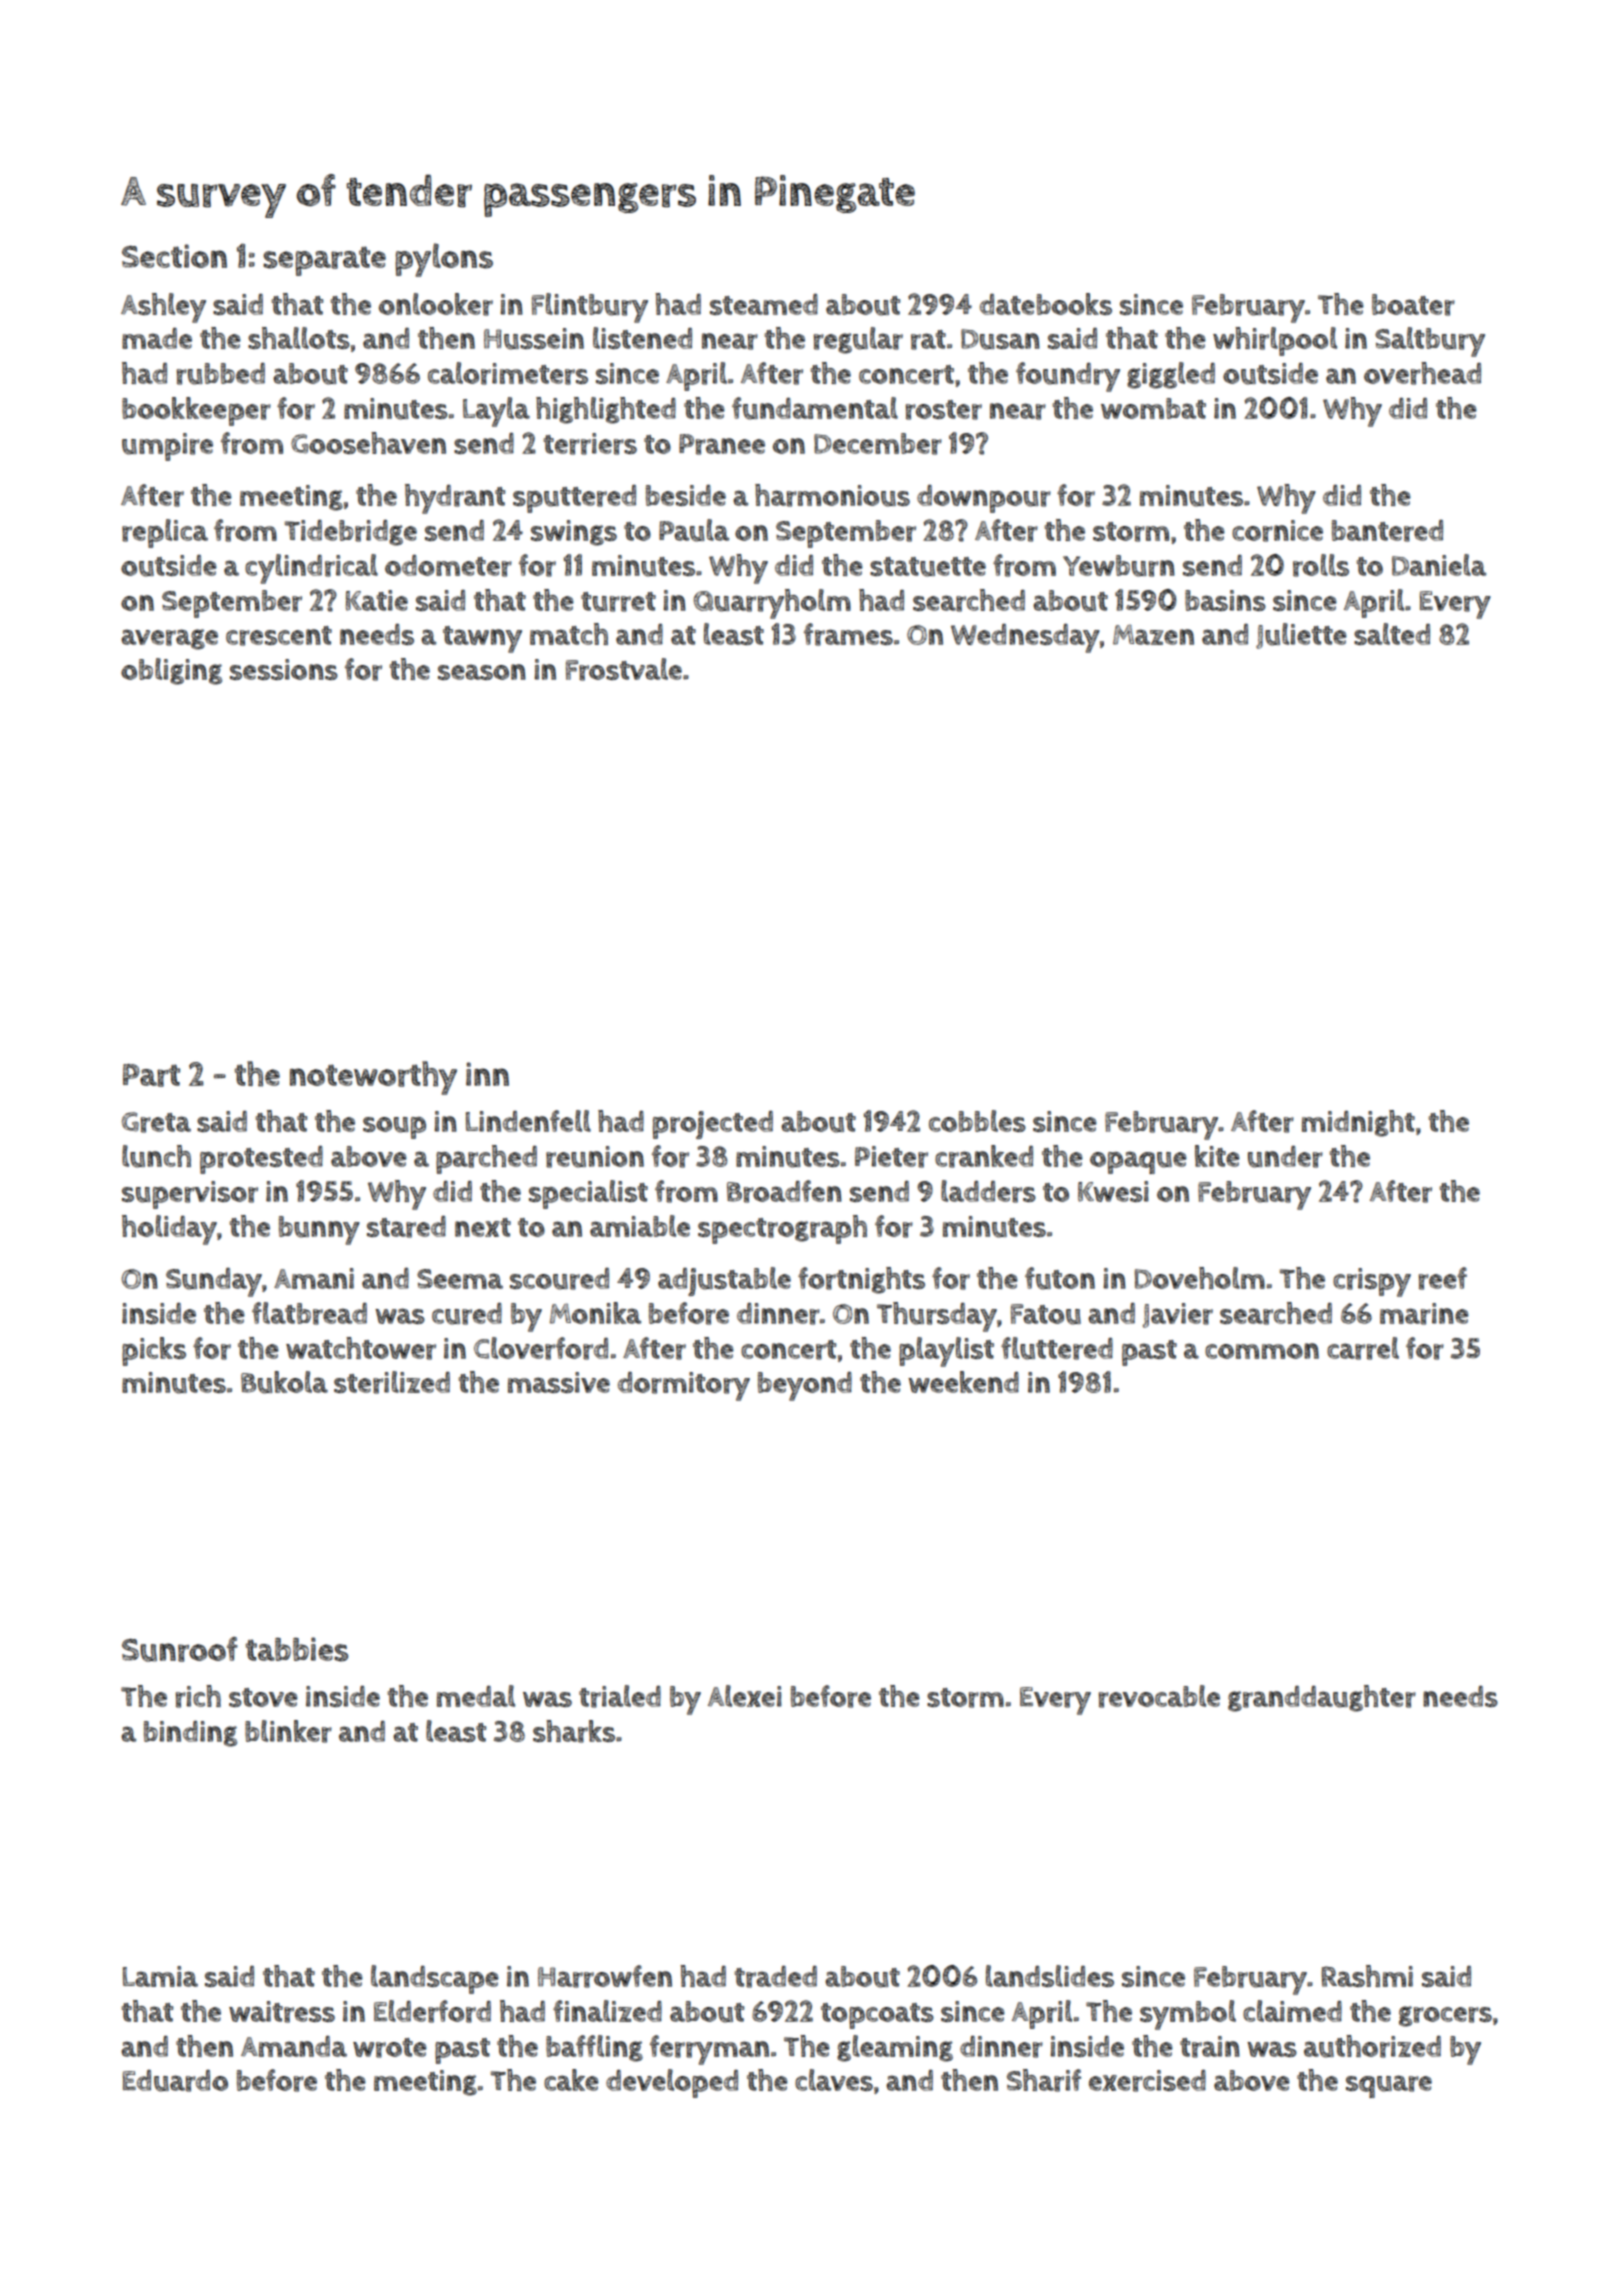 Image resolution: width=1620 pixels, height=2292 pixels. I want to click on Wednesday, so click(1025, 638).
